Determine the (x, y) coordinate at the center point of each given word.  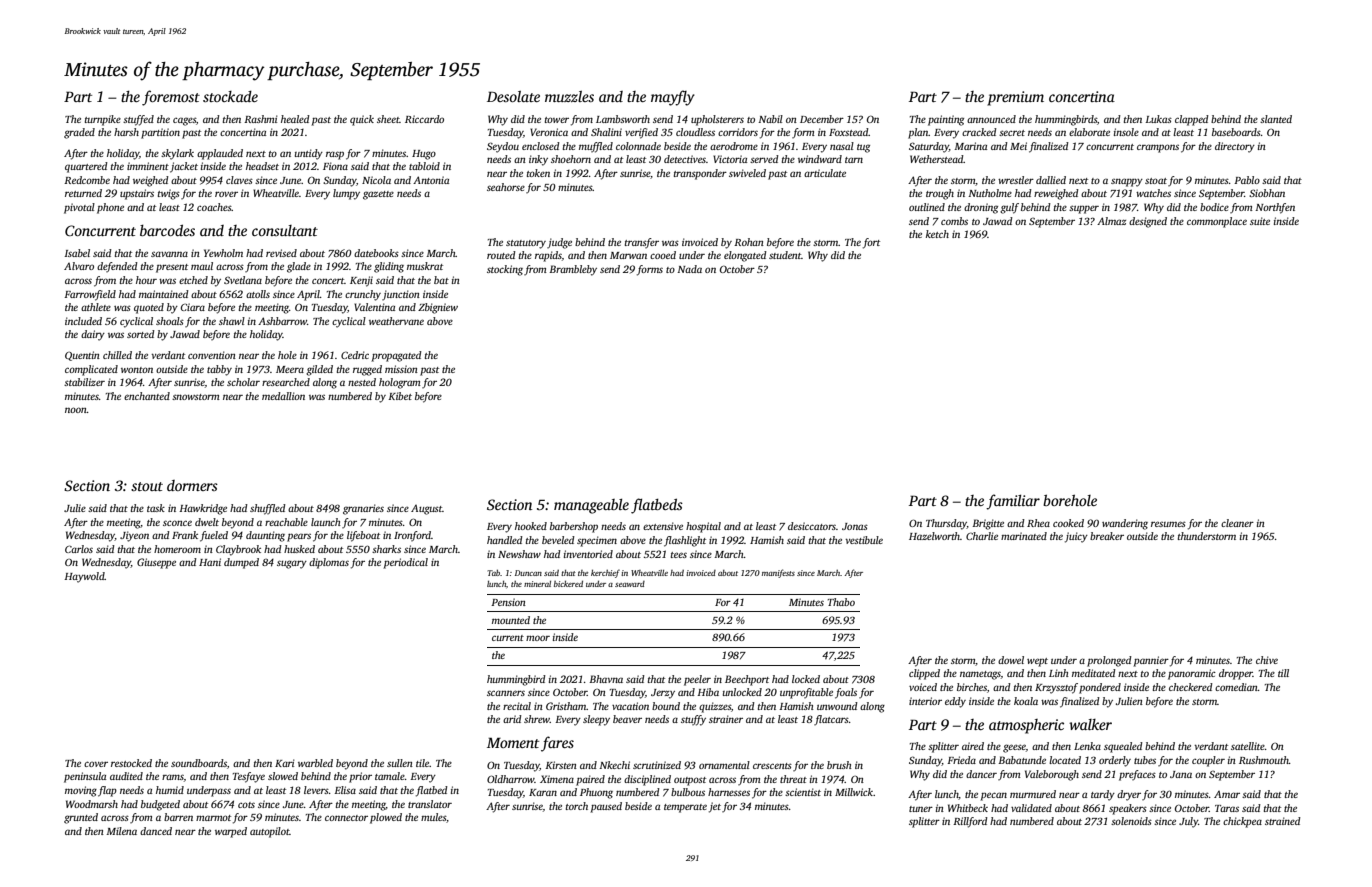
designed (1148, 222)
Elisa (345, 790)
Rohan (749, 242)
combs (954, 221)
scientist (803, 792)
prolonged (1109, 661)
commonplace (1217, 222)
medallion (283, 396)
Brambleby (573, 270)
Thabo (841, 602)
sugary (292, 564)
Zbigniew (438, 308)
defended (117, 267)
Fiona (335, 166)
